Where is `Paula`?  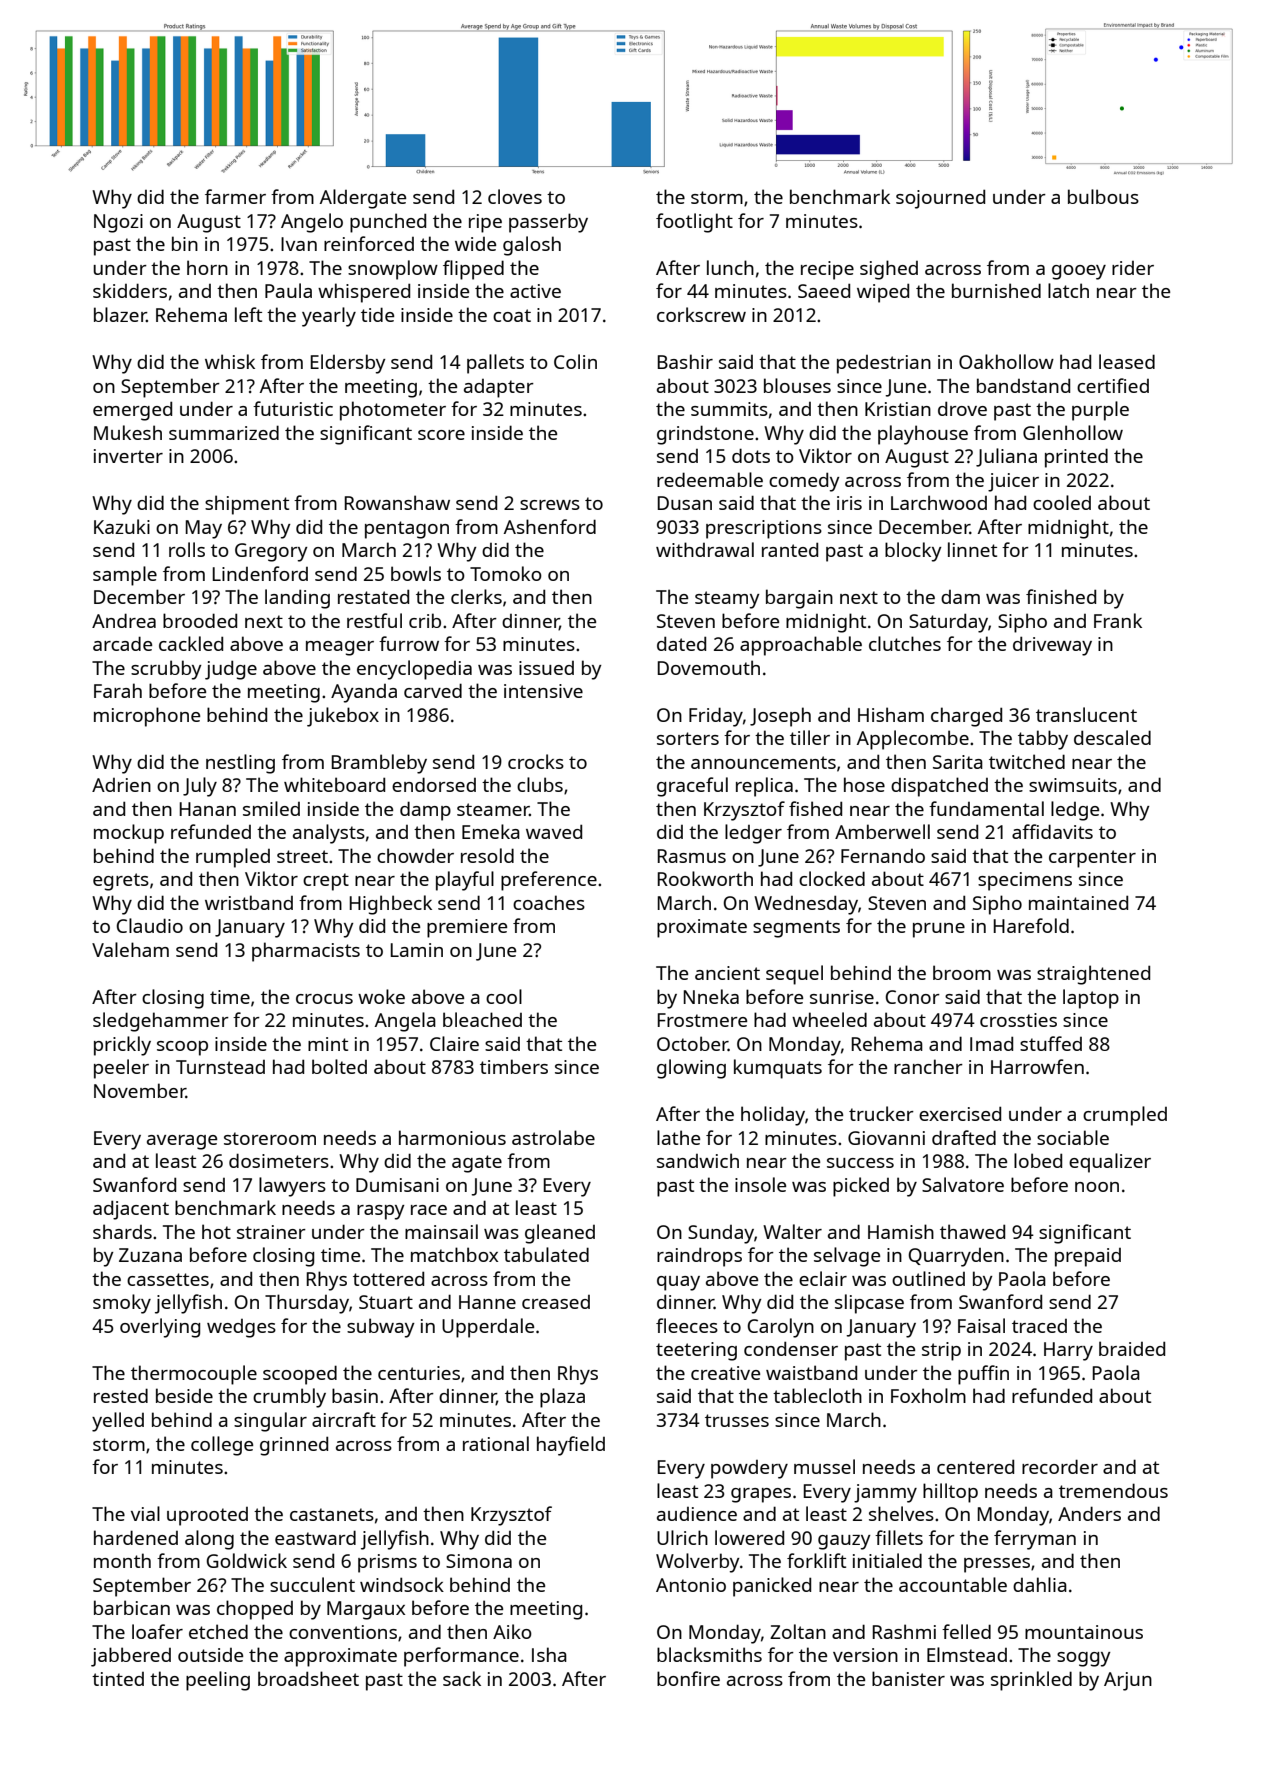 Paula is located at coordinates (288, 290).
